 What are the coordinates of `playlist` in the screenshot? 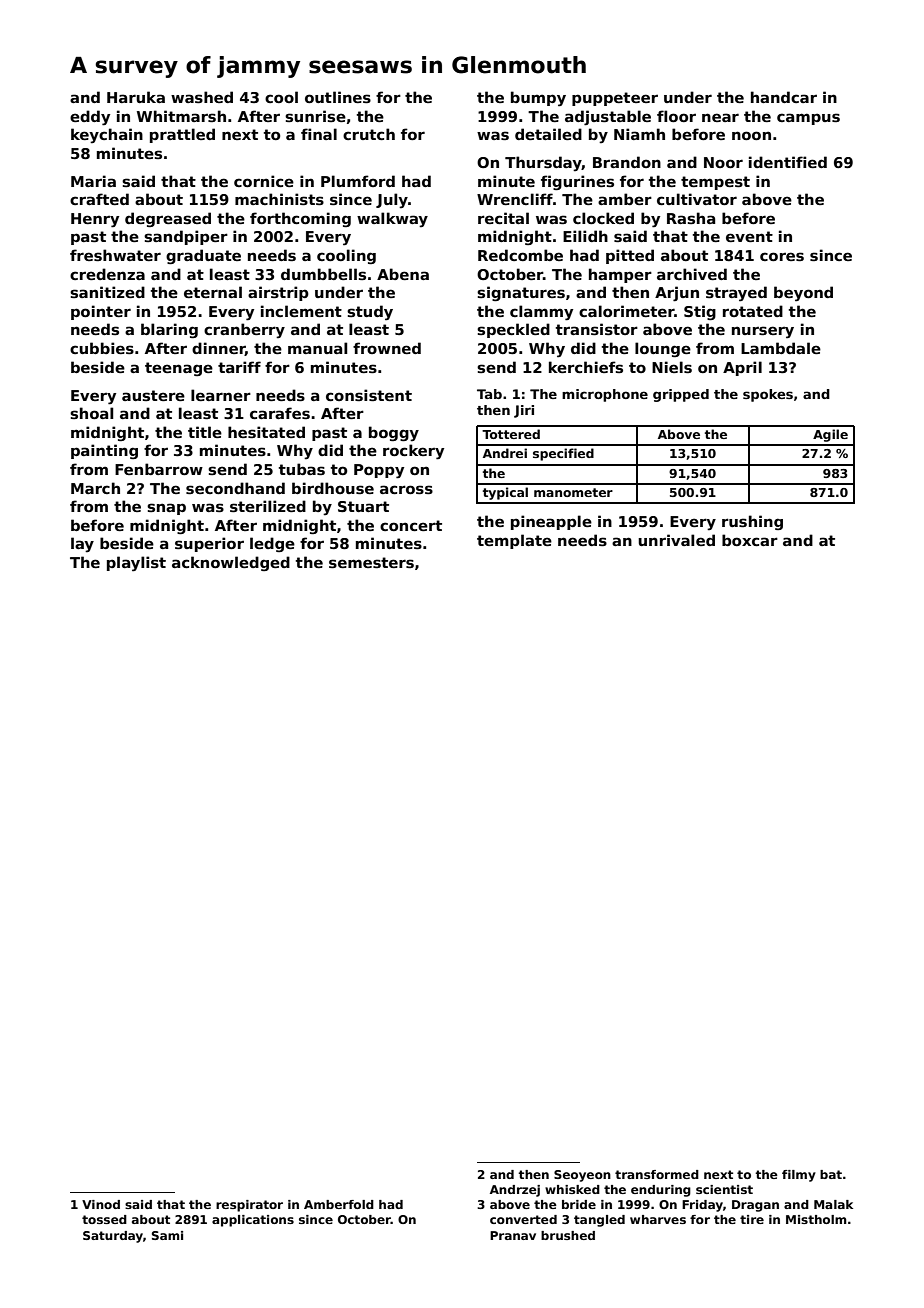 It's located at (136, 564).
